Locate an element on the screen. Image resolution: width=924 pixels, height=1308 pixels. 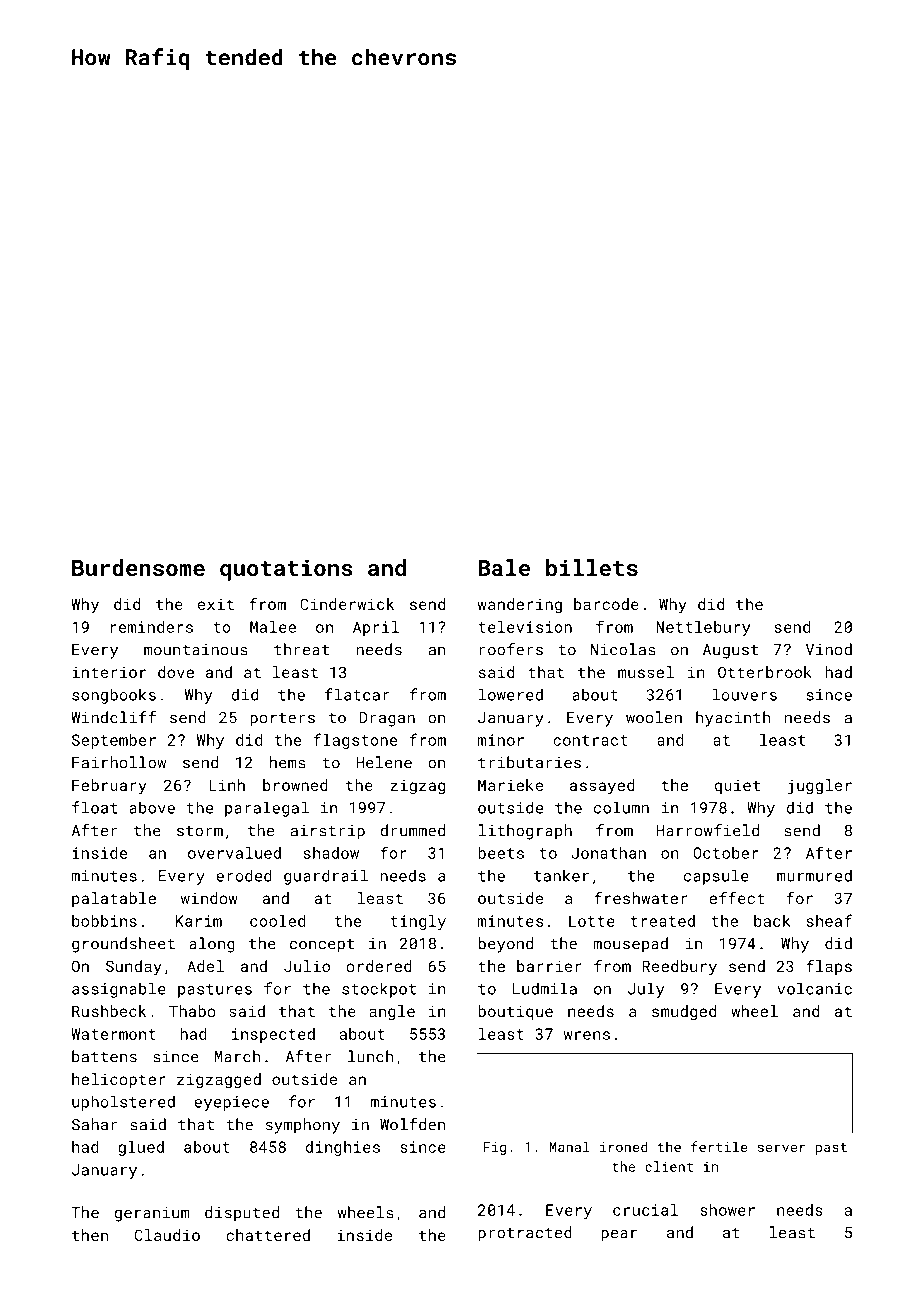
lowered is located at coordinates (511, 694).
